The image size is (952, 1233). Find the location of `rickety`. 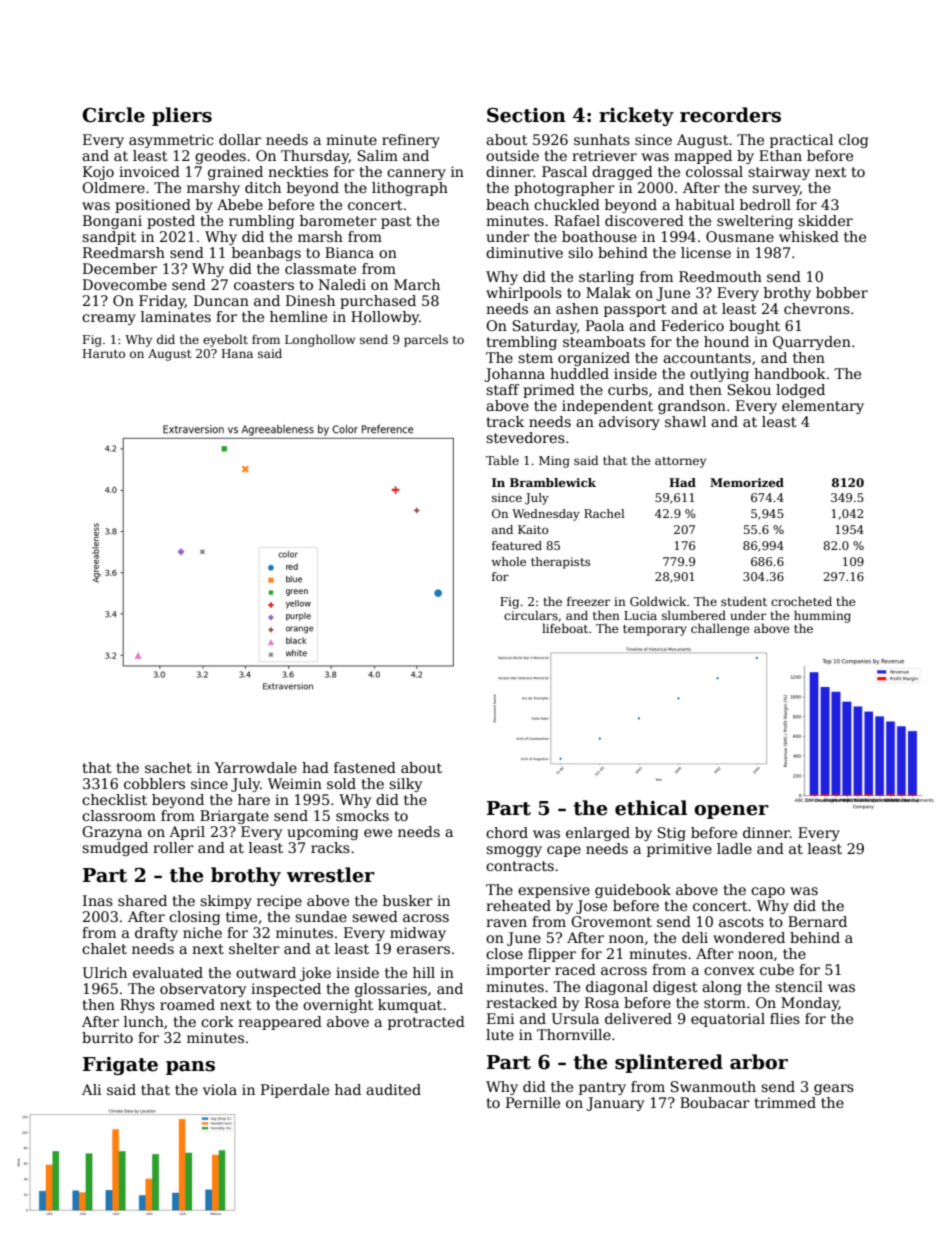

rickety is located at coordinates (636, 116).
